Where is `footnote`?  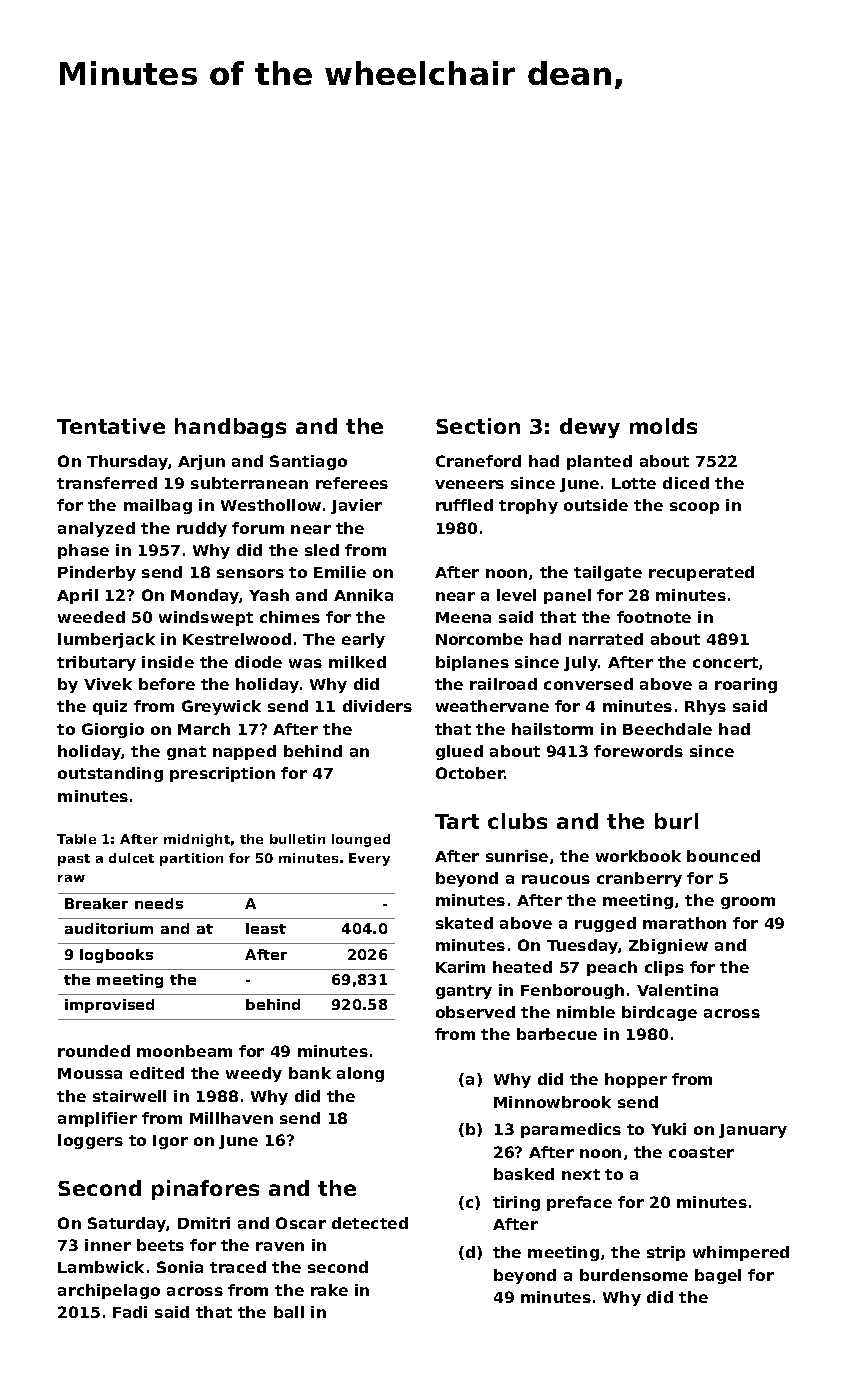 footnote is located at coordinates (654, 617).
